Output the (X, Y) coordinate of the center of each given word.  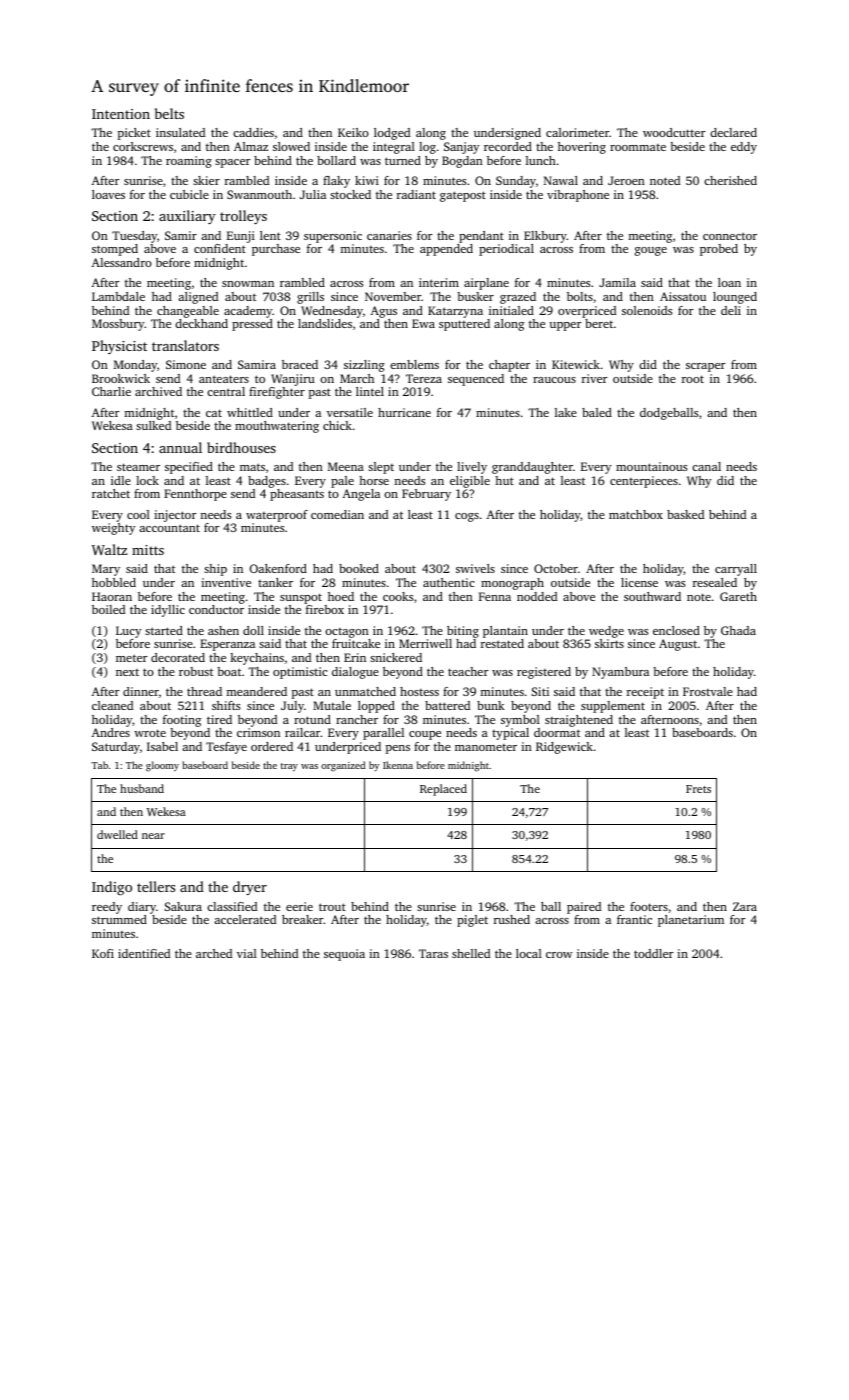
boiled (108, 609)
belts (169, 113)
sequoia (344, 955)
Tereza (424, 378)
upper (565, 326)
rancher (357, 719)
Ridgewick (564, 748)
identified (144, 953)
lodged (392, 134)
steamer (138, 467)
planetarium (691, 921)
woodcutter (674, 132)
